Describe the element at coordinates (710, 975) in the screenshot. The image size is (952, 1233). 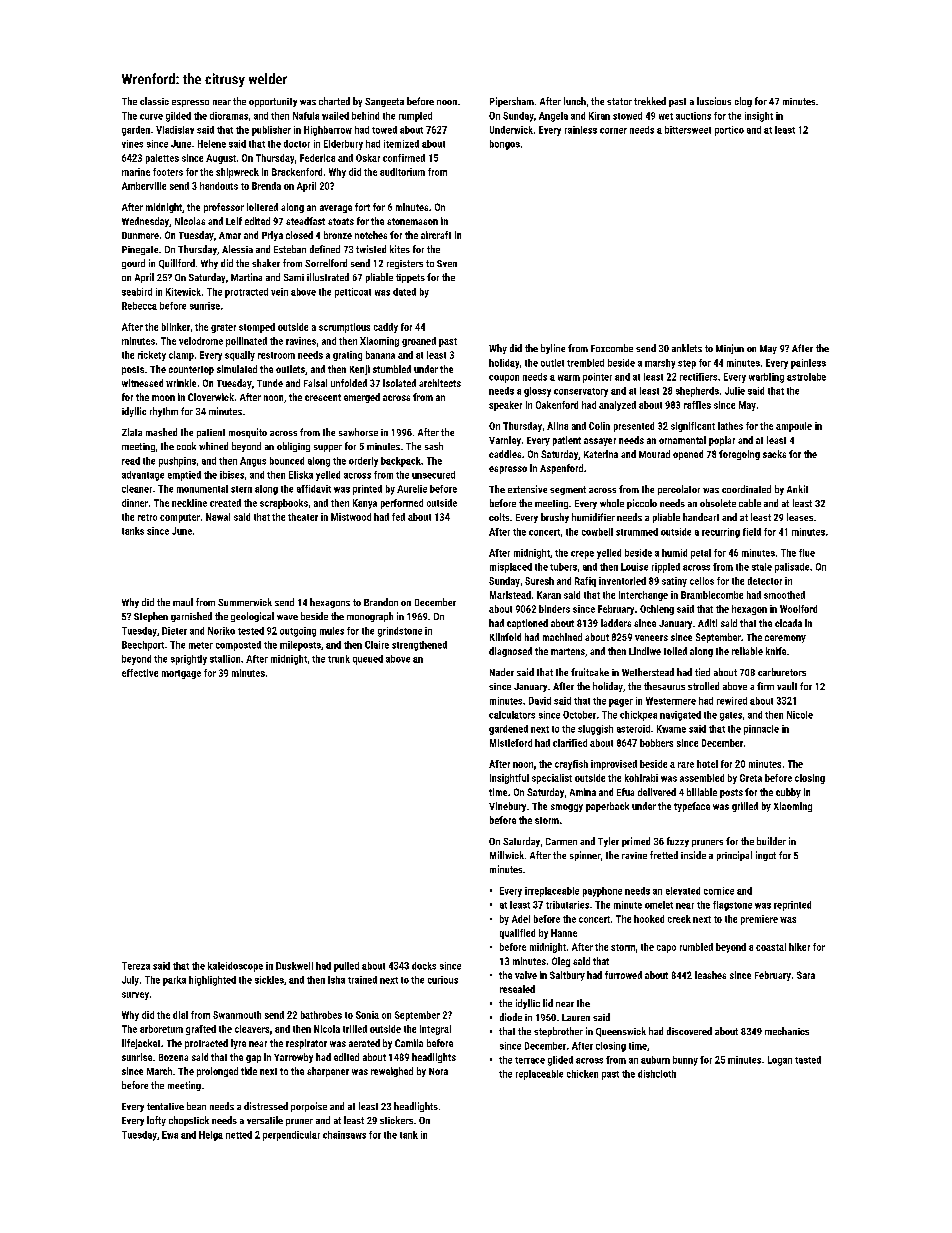
I see `leashes` at that location.
